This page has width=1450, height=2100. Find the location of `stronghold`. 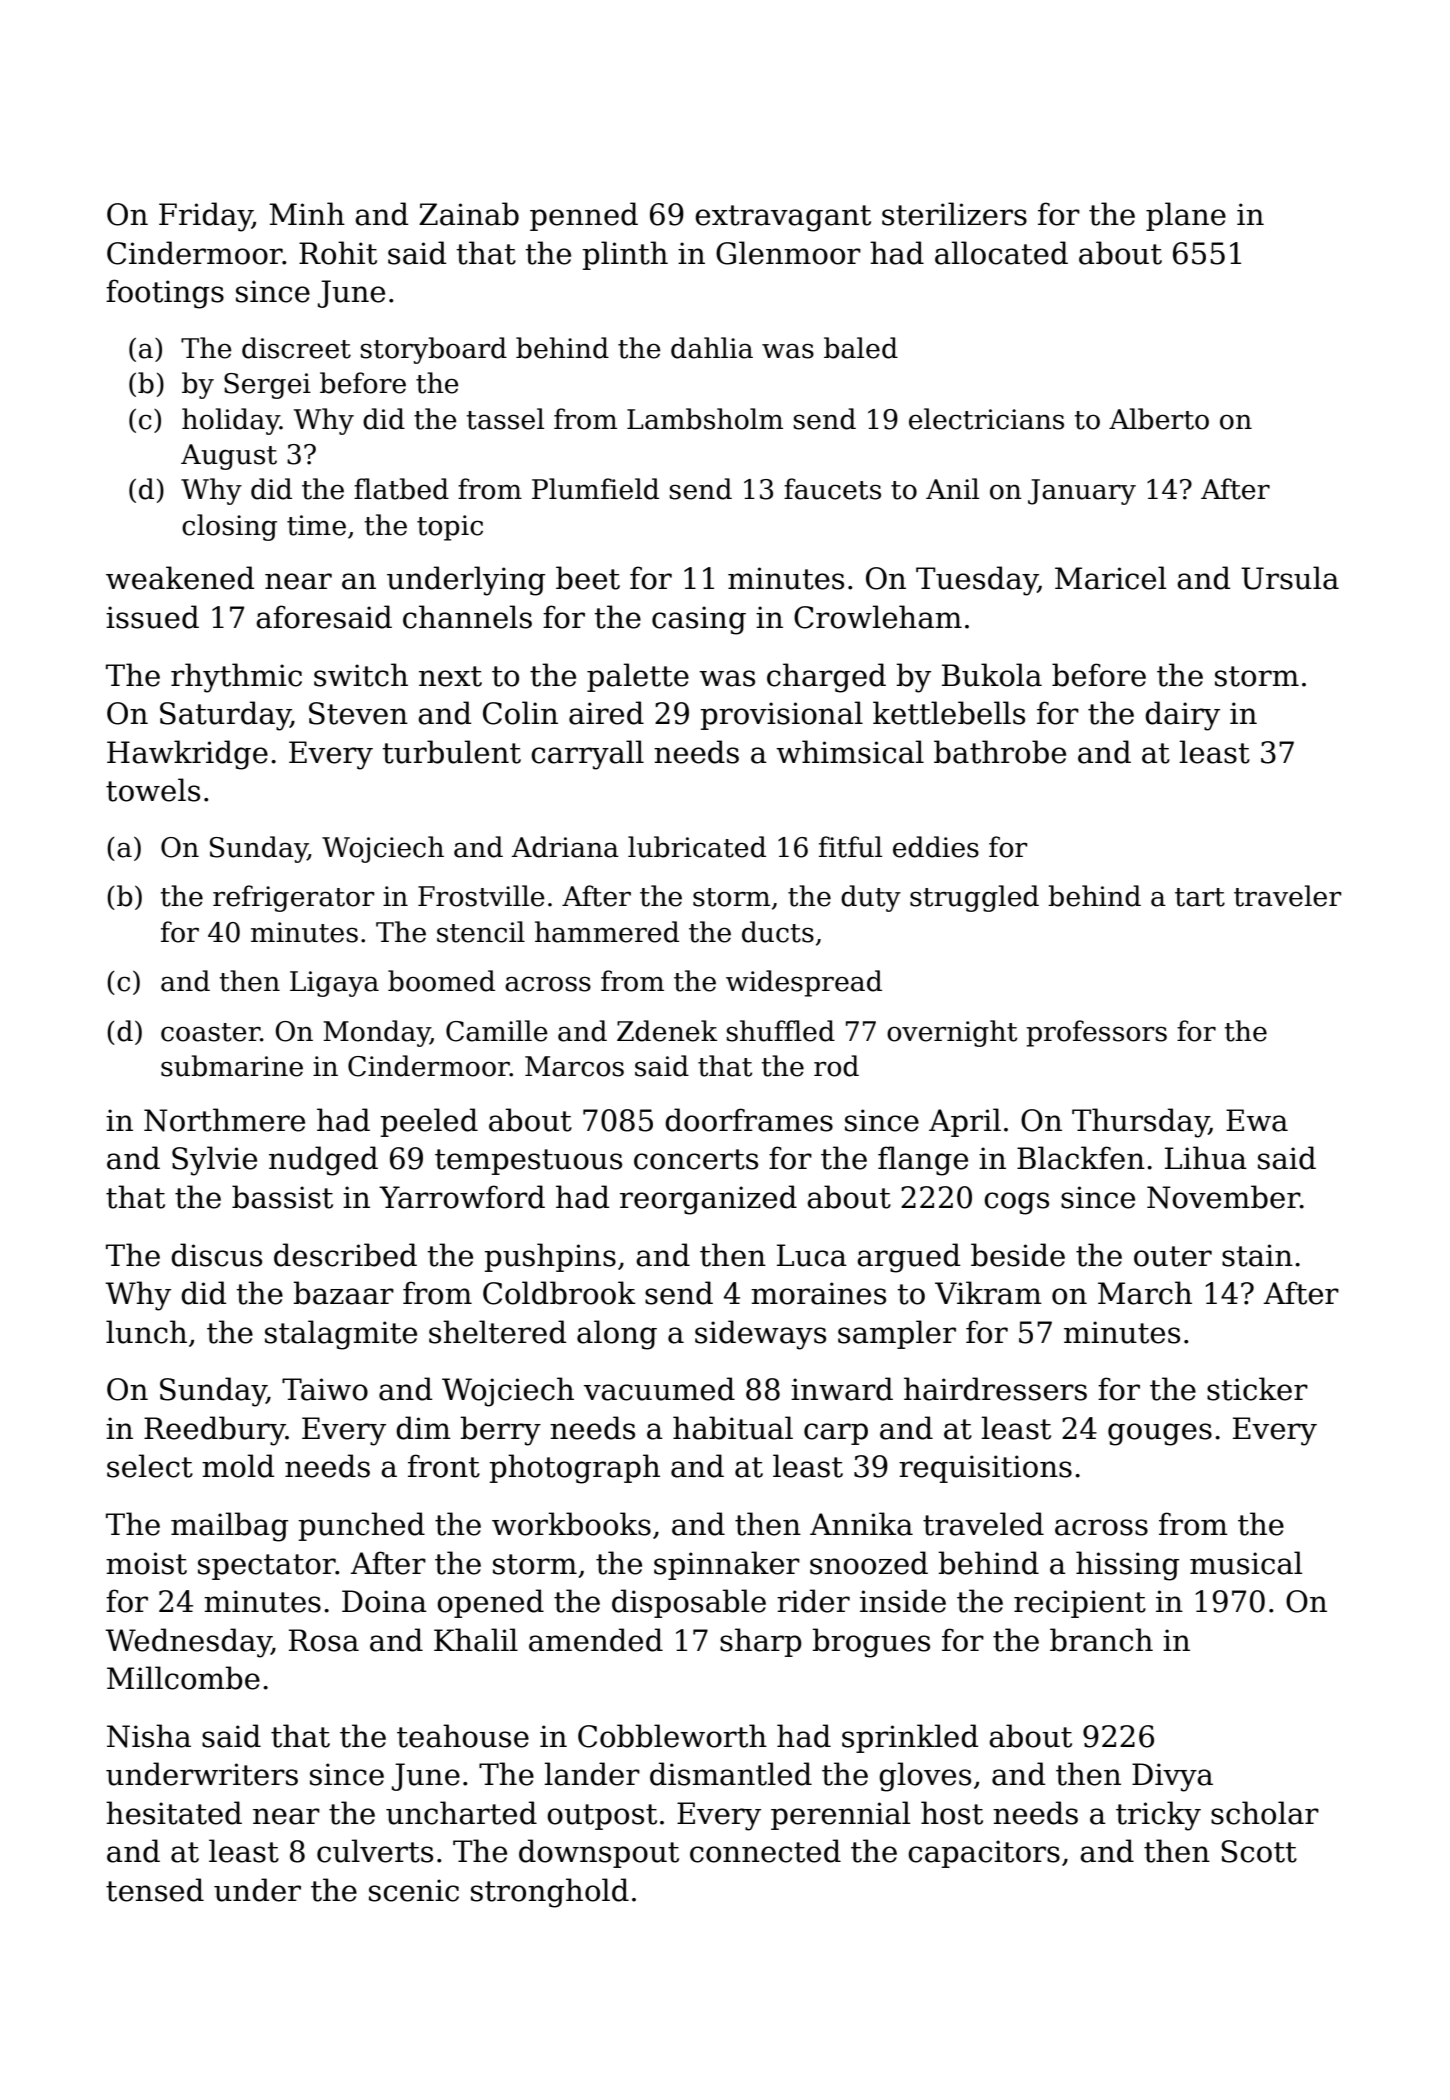

stronghold is located at coordinates (550, 1893).
